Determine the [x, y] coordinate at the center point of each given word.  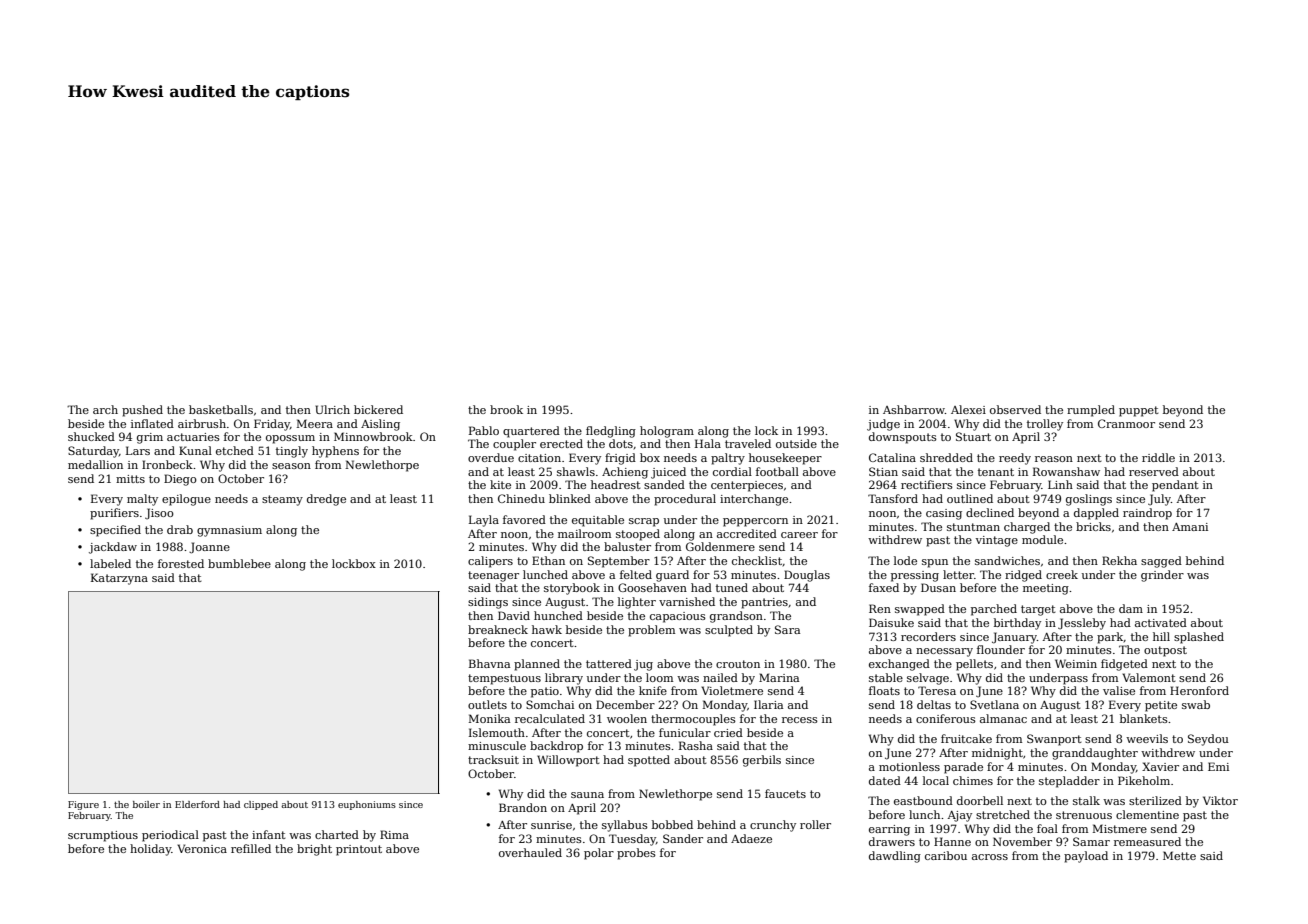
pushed [142, 411]
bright [314, 850]
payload [1086, 857]
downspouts [903, 438]
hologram [667, 432]
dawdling [895, 857]
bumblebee [239, 563]
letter [958, 574]
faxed [884, 587]
